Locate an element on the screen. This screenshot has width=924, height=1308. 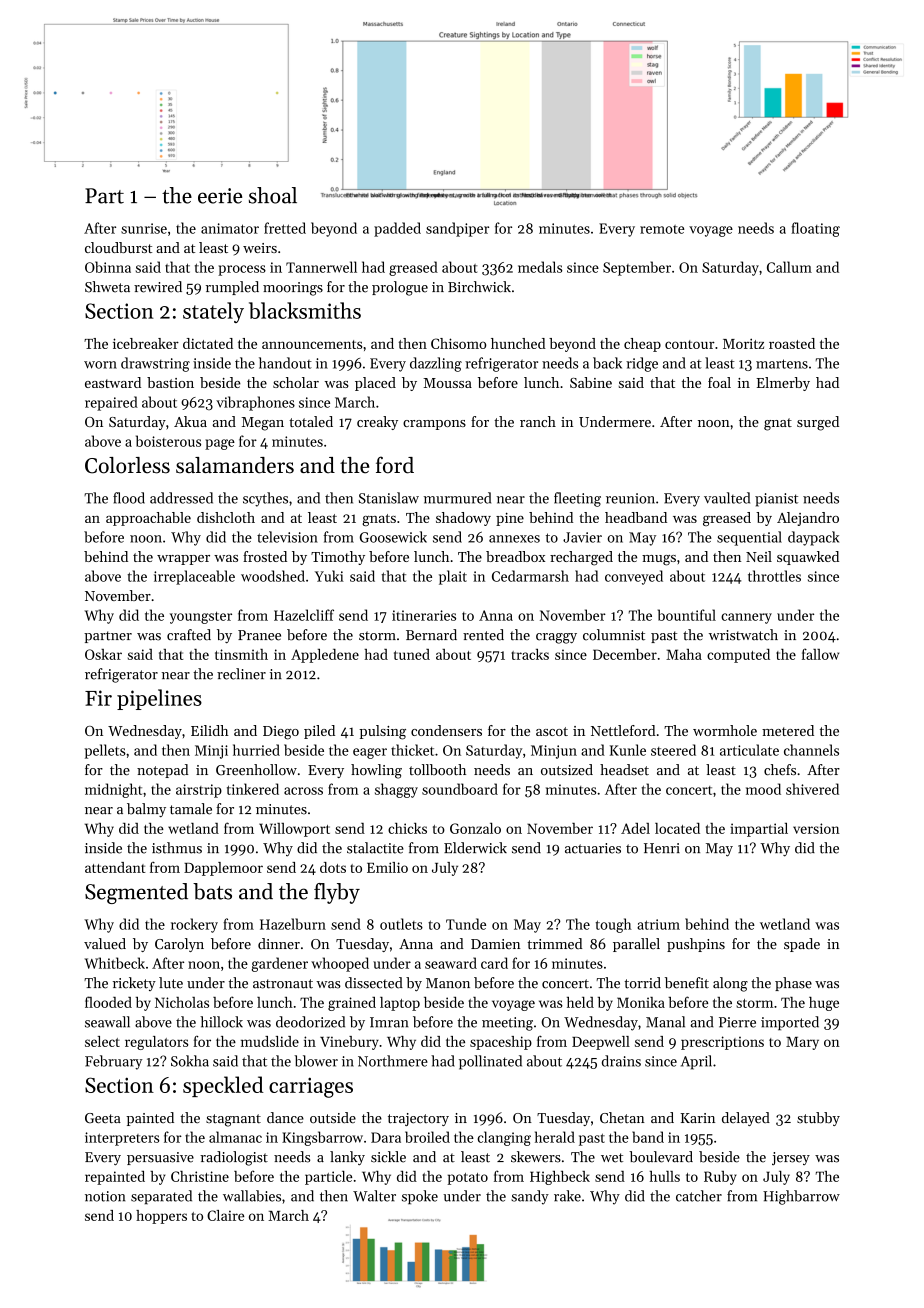
recliner is located at coordinates (241, 674).
